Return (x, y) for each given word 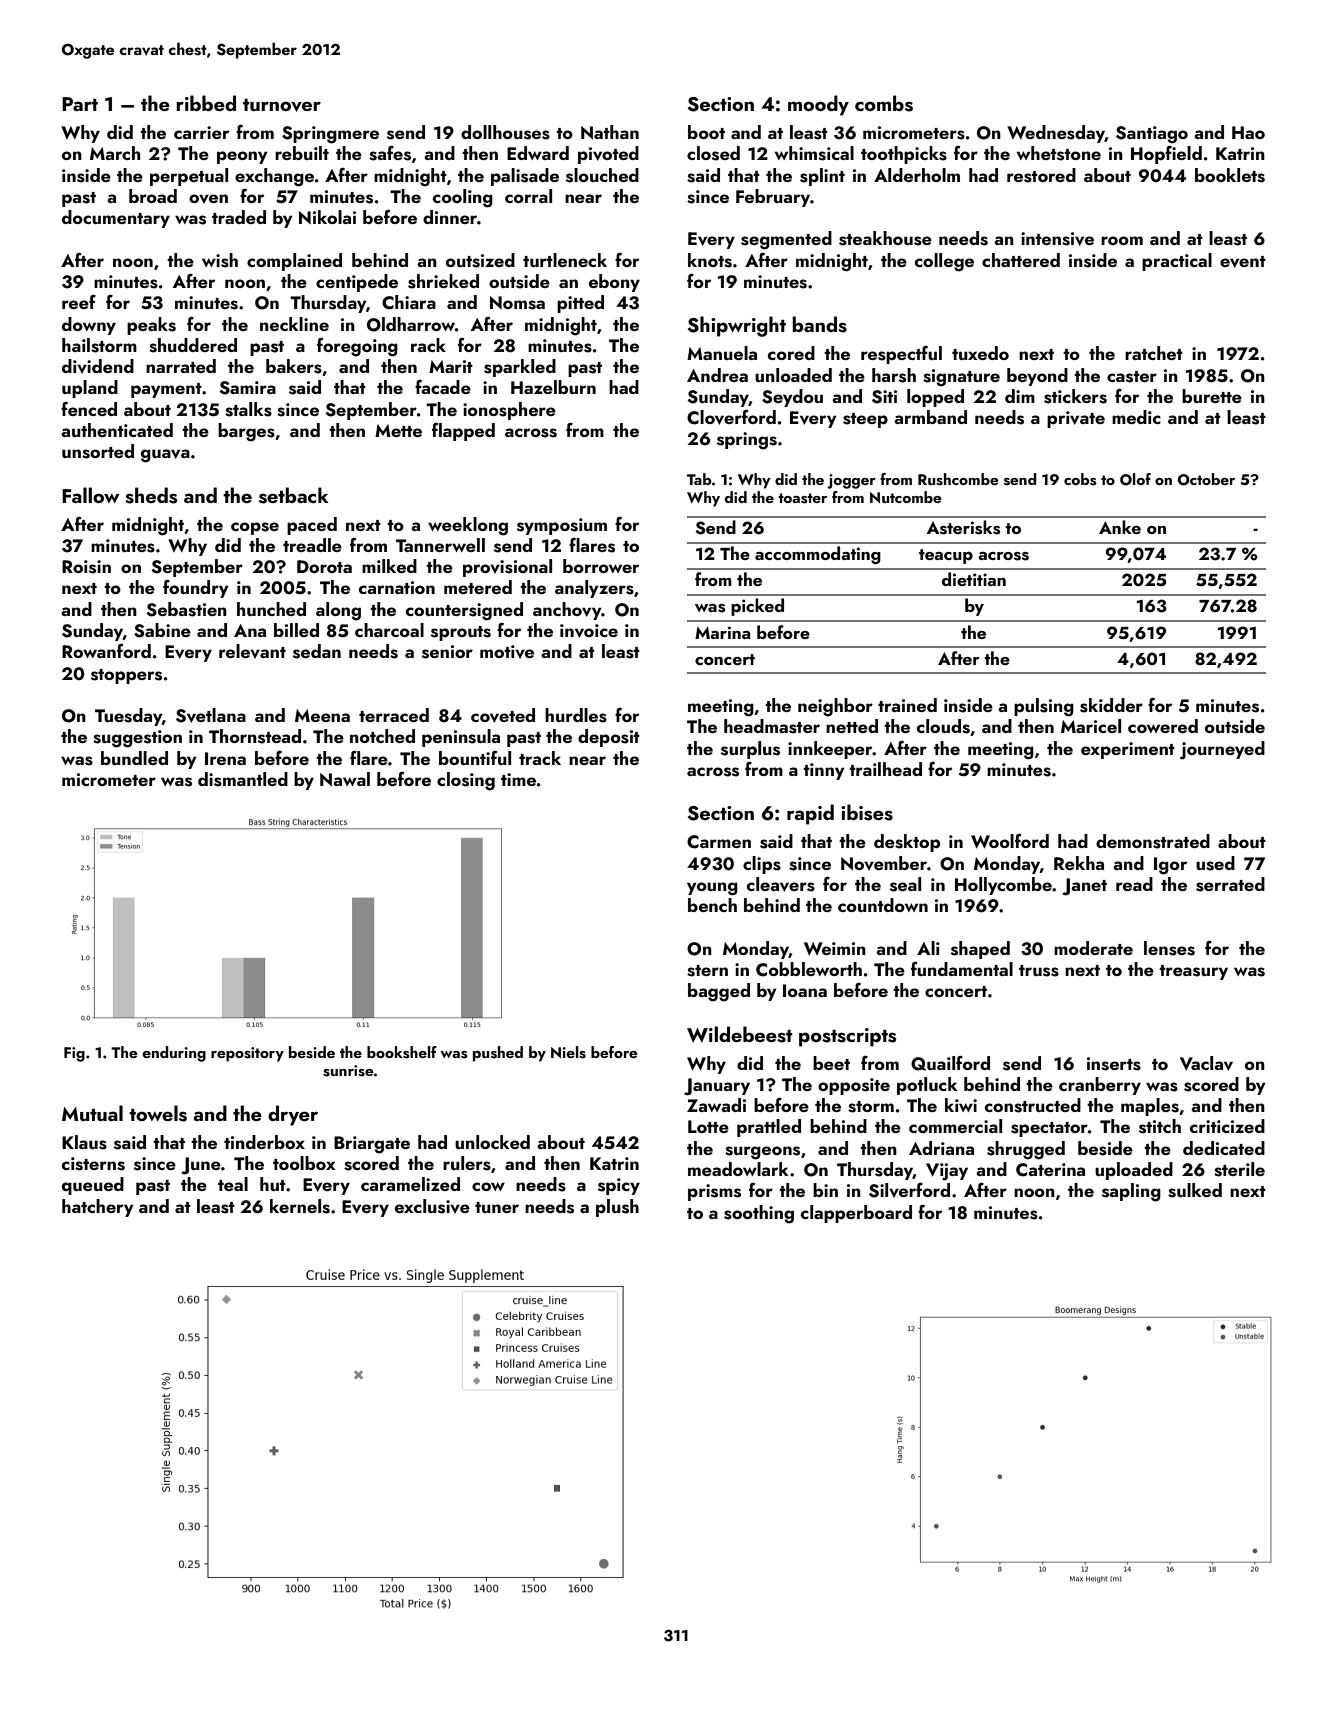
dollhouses (505, 132)
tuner (497, 1207)
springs (747, 441)
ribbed (206, 103)
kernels (300, 1206)
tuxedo (980, 353)
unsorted (98, 451)
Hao (1248, 132)
